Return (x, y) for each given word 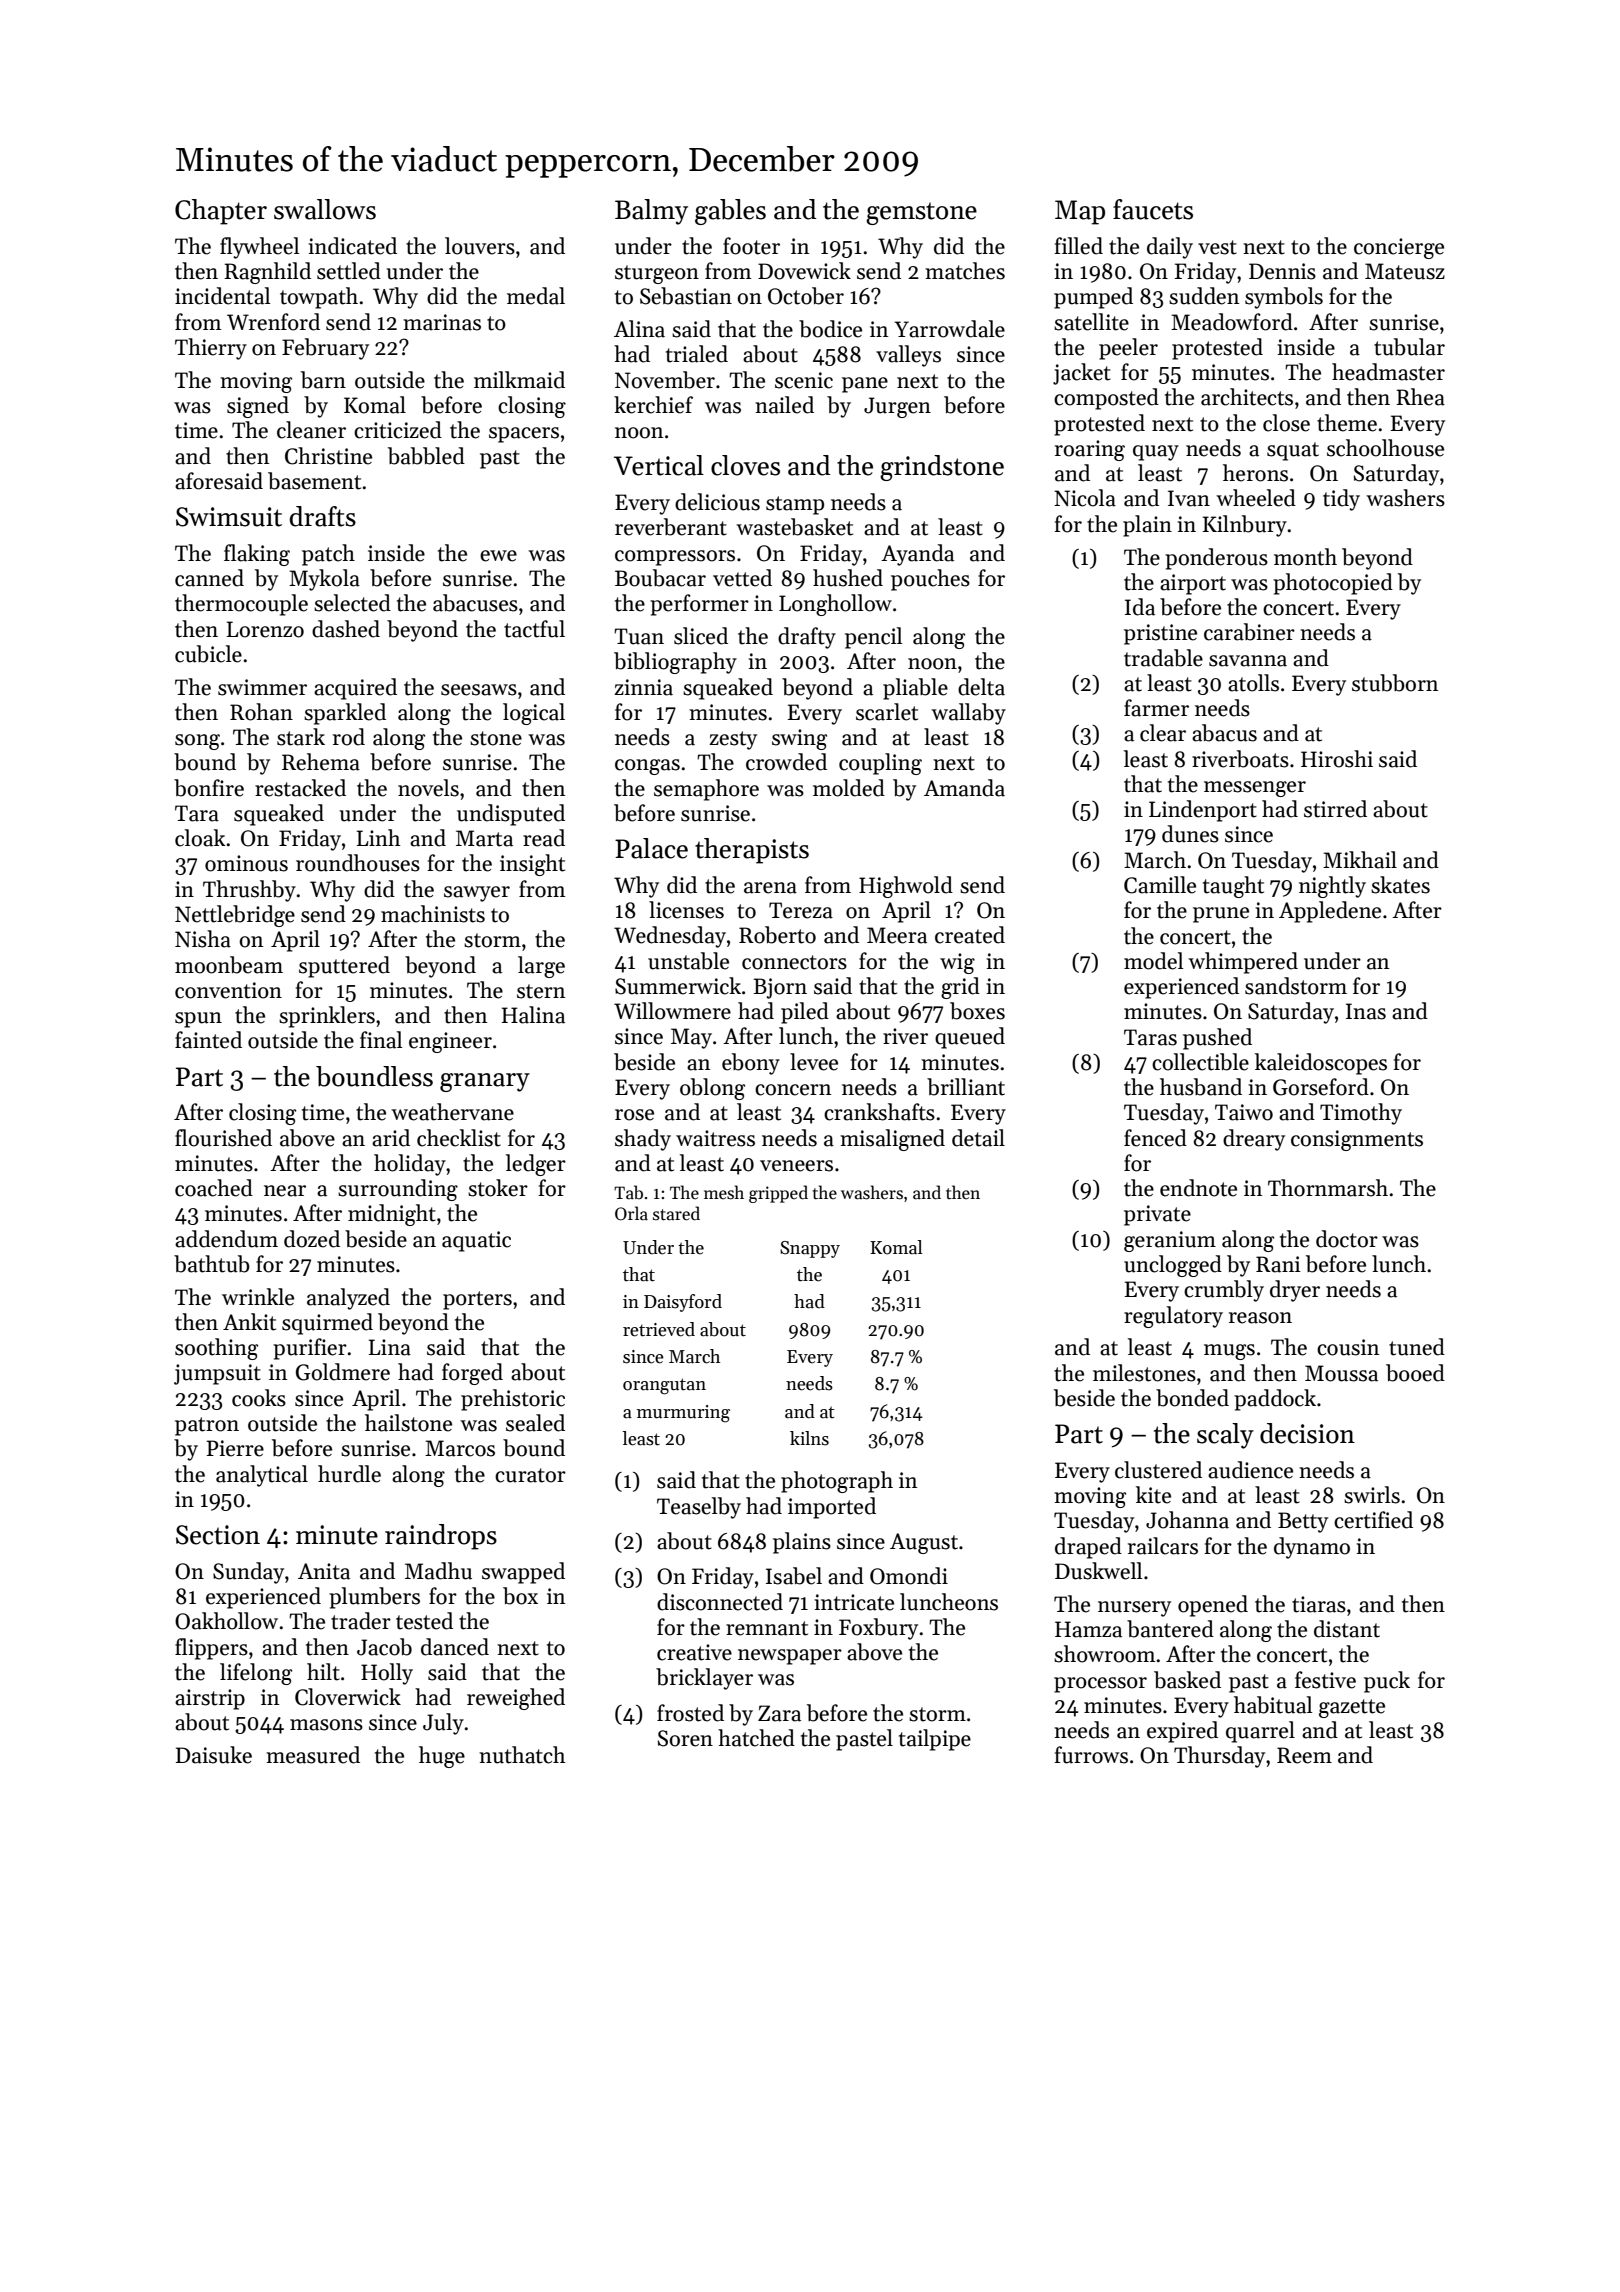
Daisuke (214, 1755)
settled (349, 271)
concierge (1399, 248)
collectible (1200, 1062)
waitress (715, 1138)
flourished (223, 1138)
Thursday (1219, 1757)
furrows (1091, 1755)
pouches (930, 580)
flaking (257, 555)
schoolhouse (1385, 448)
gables (730, 212)
